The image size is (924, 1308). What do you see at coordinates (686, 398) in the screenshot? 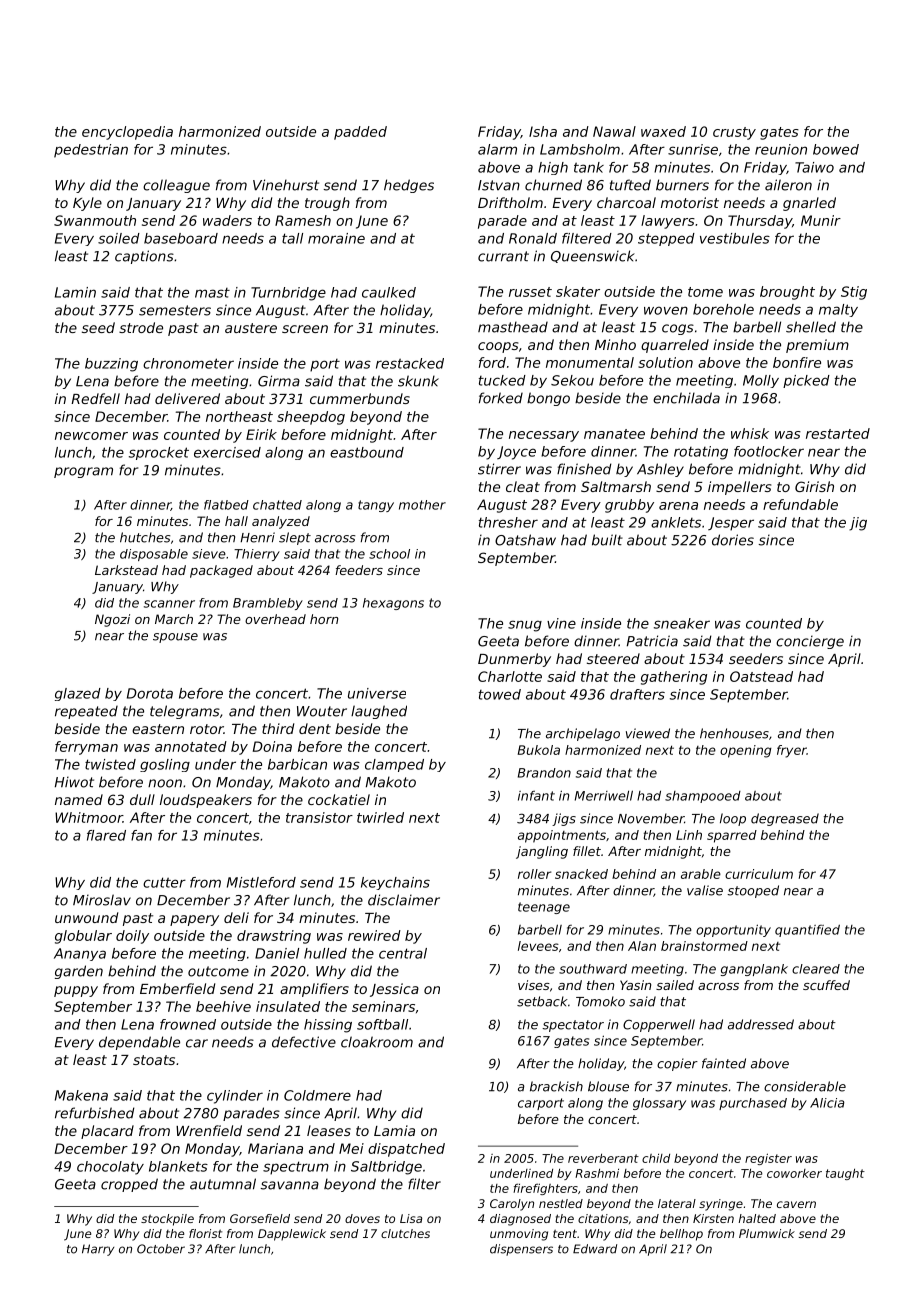
I see `enchilada` at bounding box center [686, 398].
